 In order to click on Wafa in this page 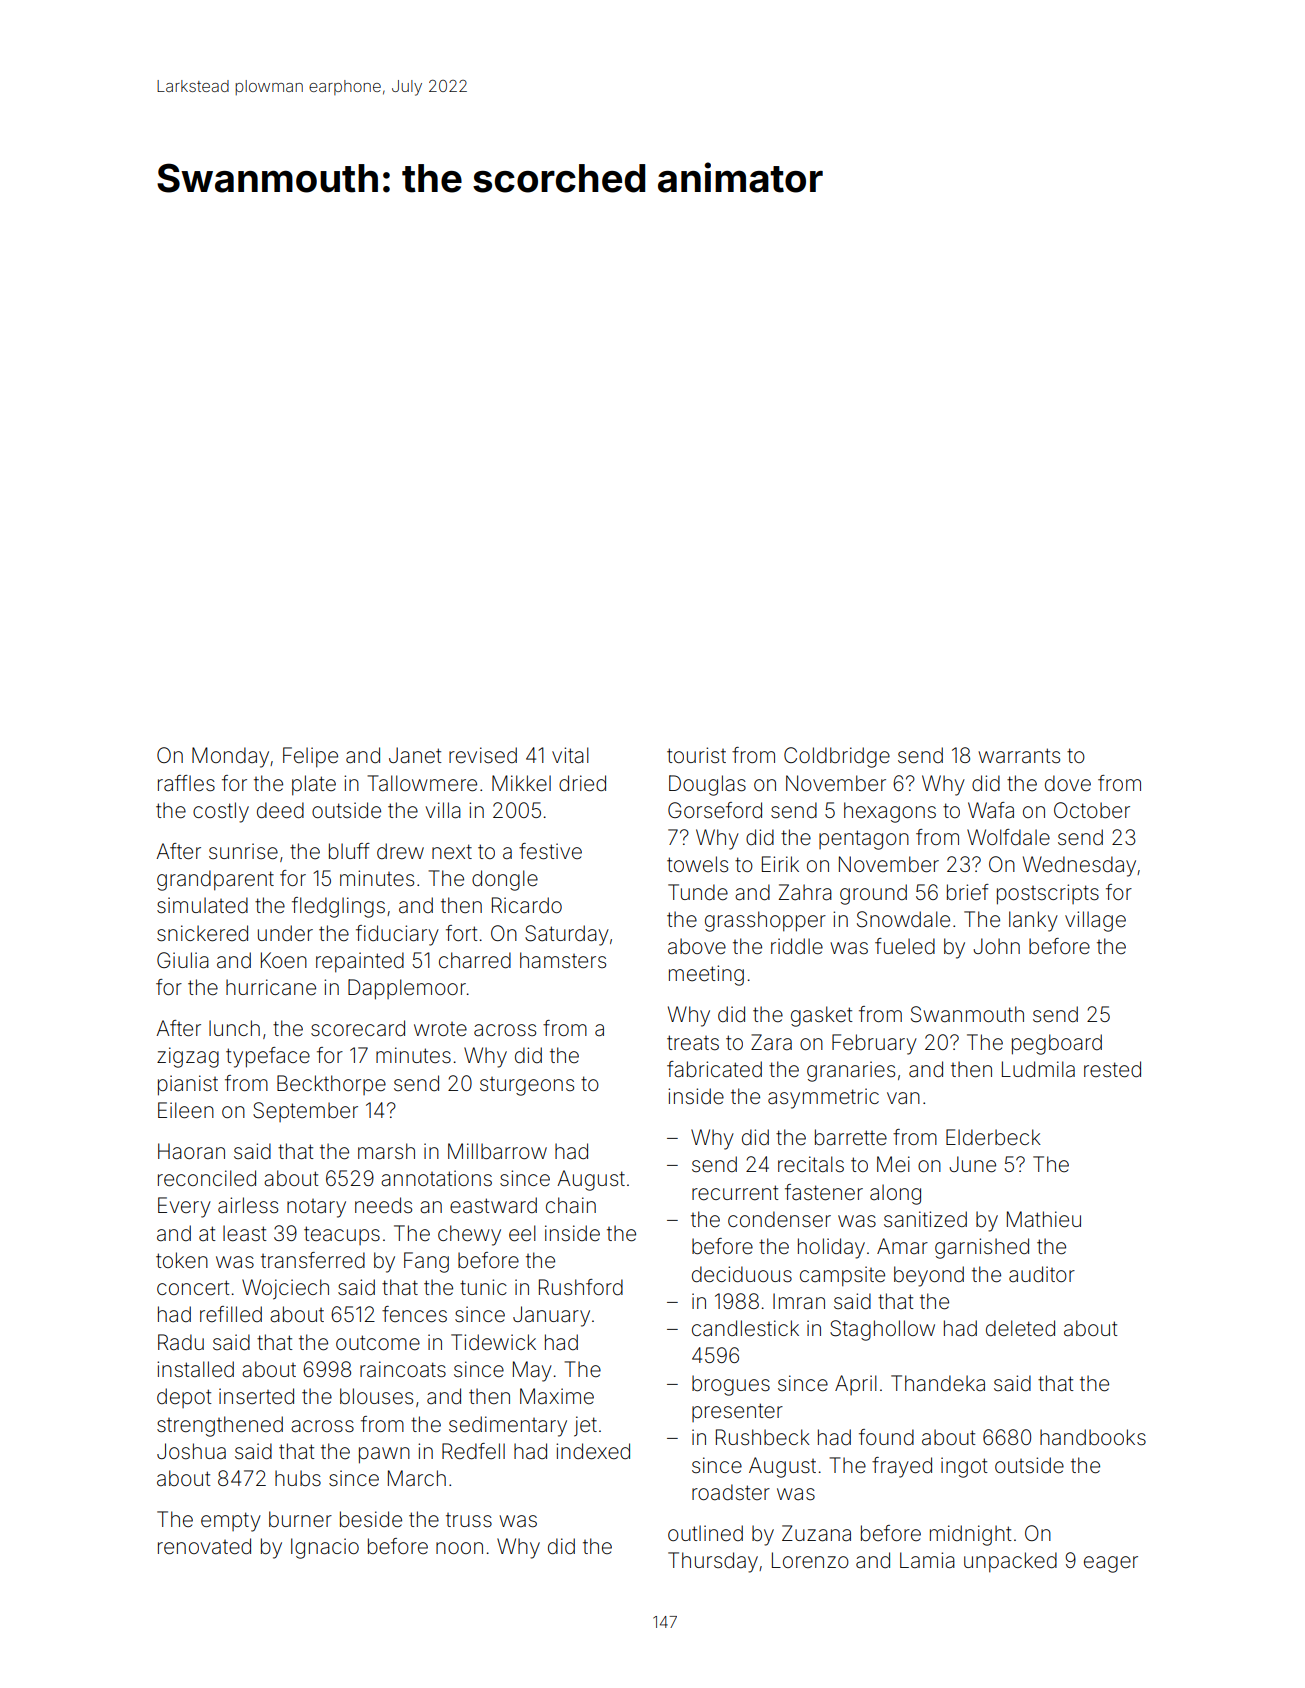, I will do `click(991, 810)`.
